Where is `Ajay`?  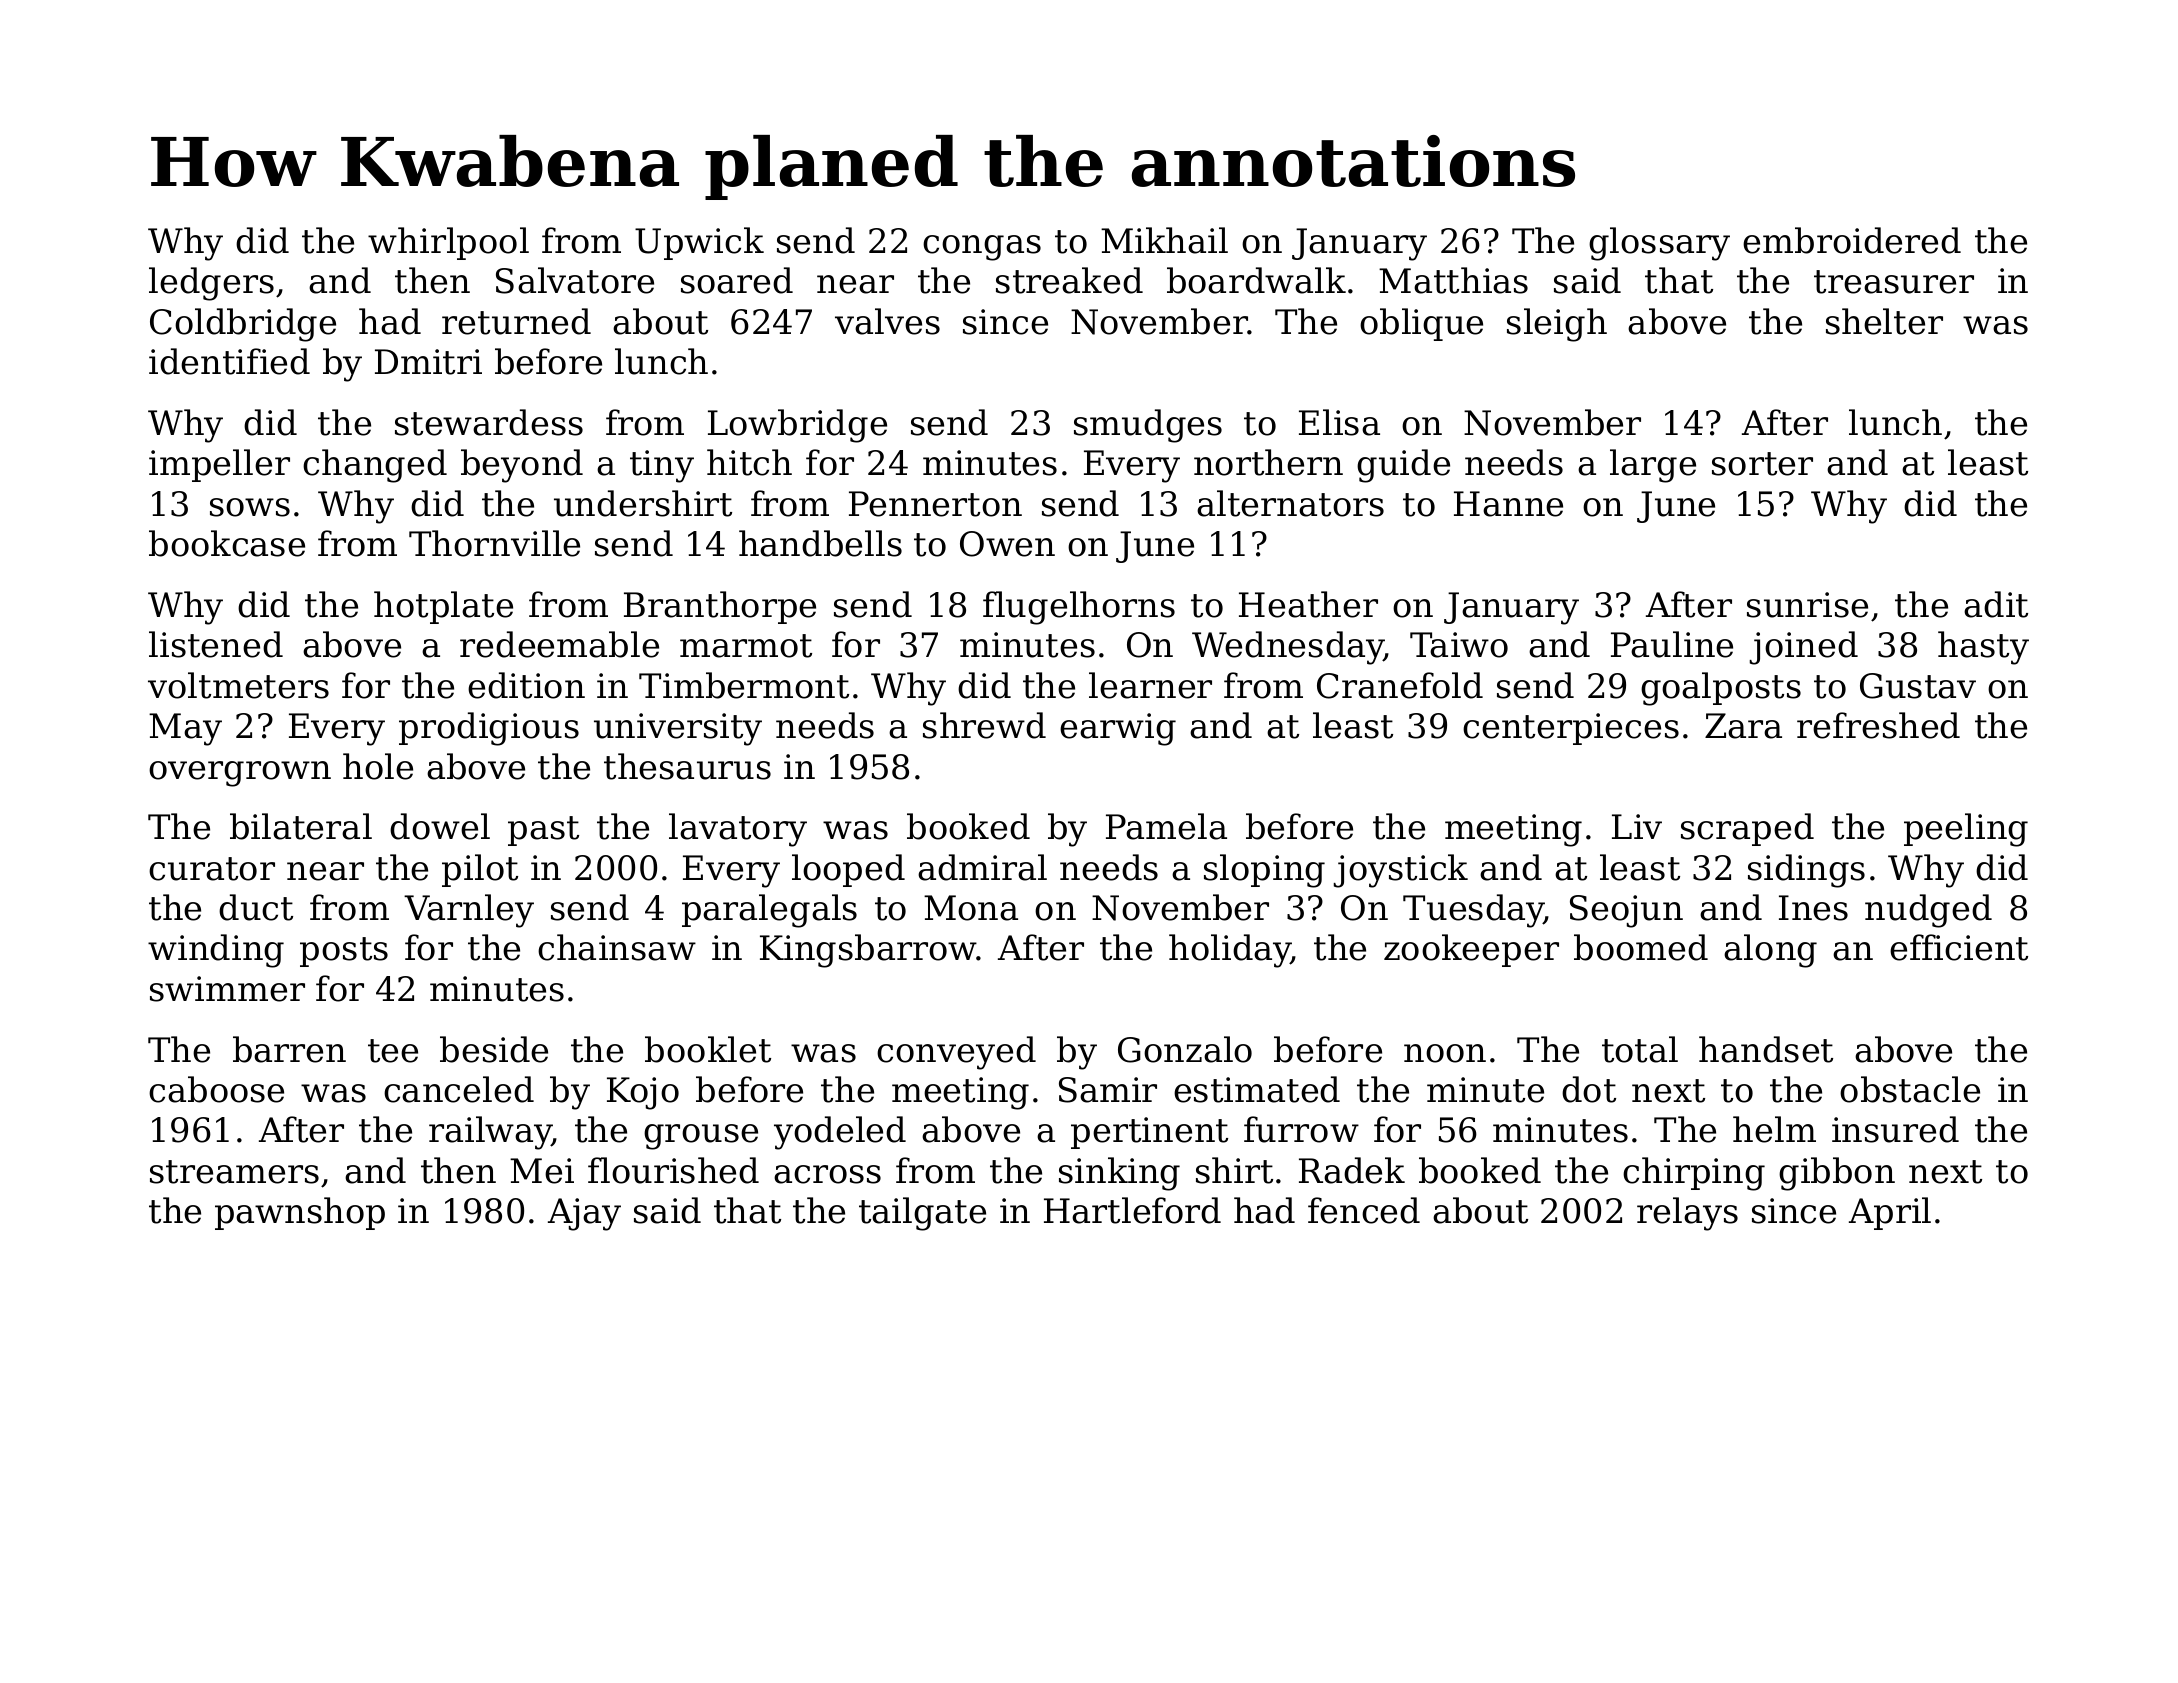 Ajay is located at coordinates (584, 1214).
